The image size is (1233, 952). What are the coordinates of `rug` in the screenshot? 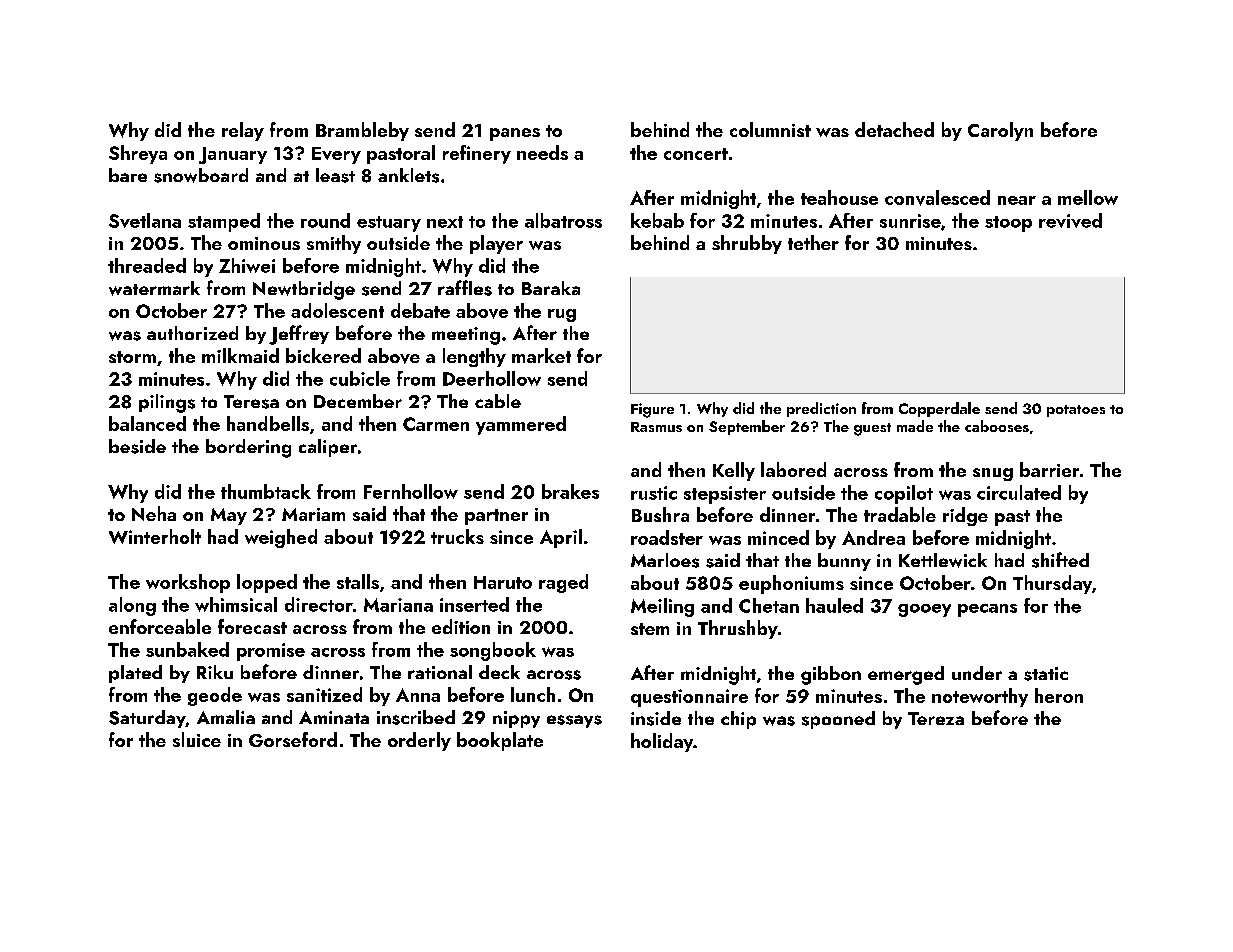 It's located at (562, 315).
